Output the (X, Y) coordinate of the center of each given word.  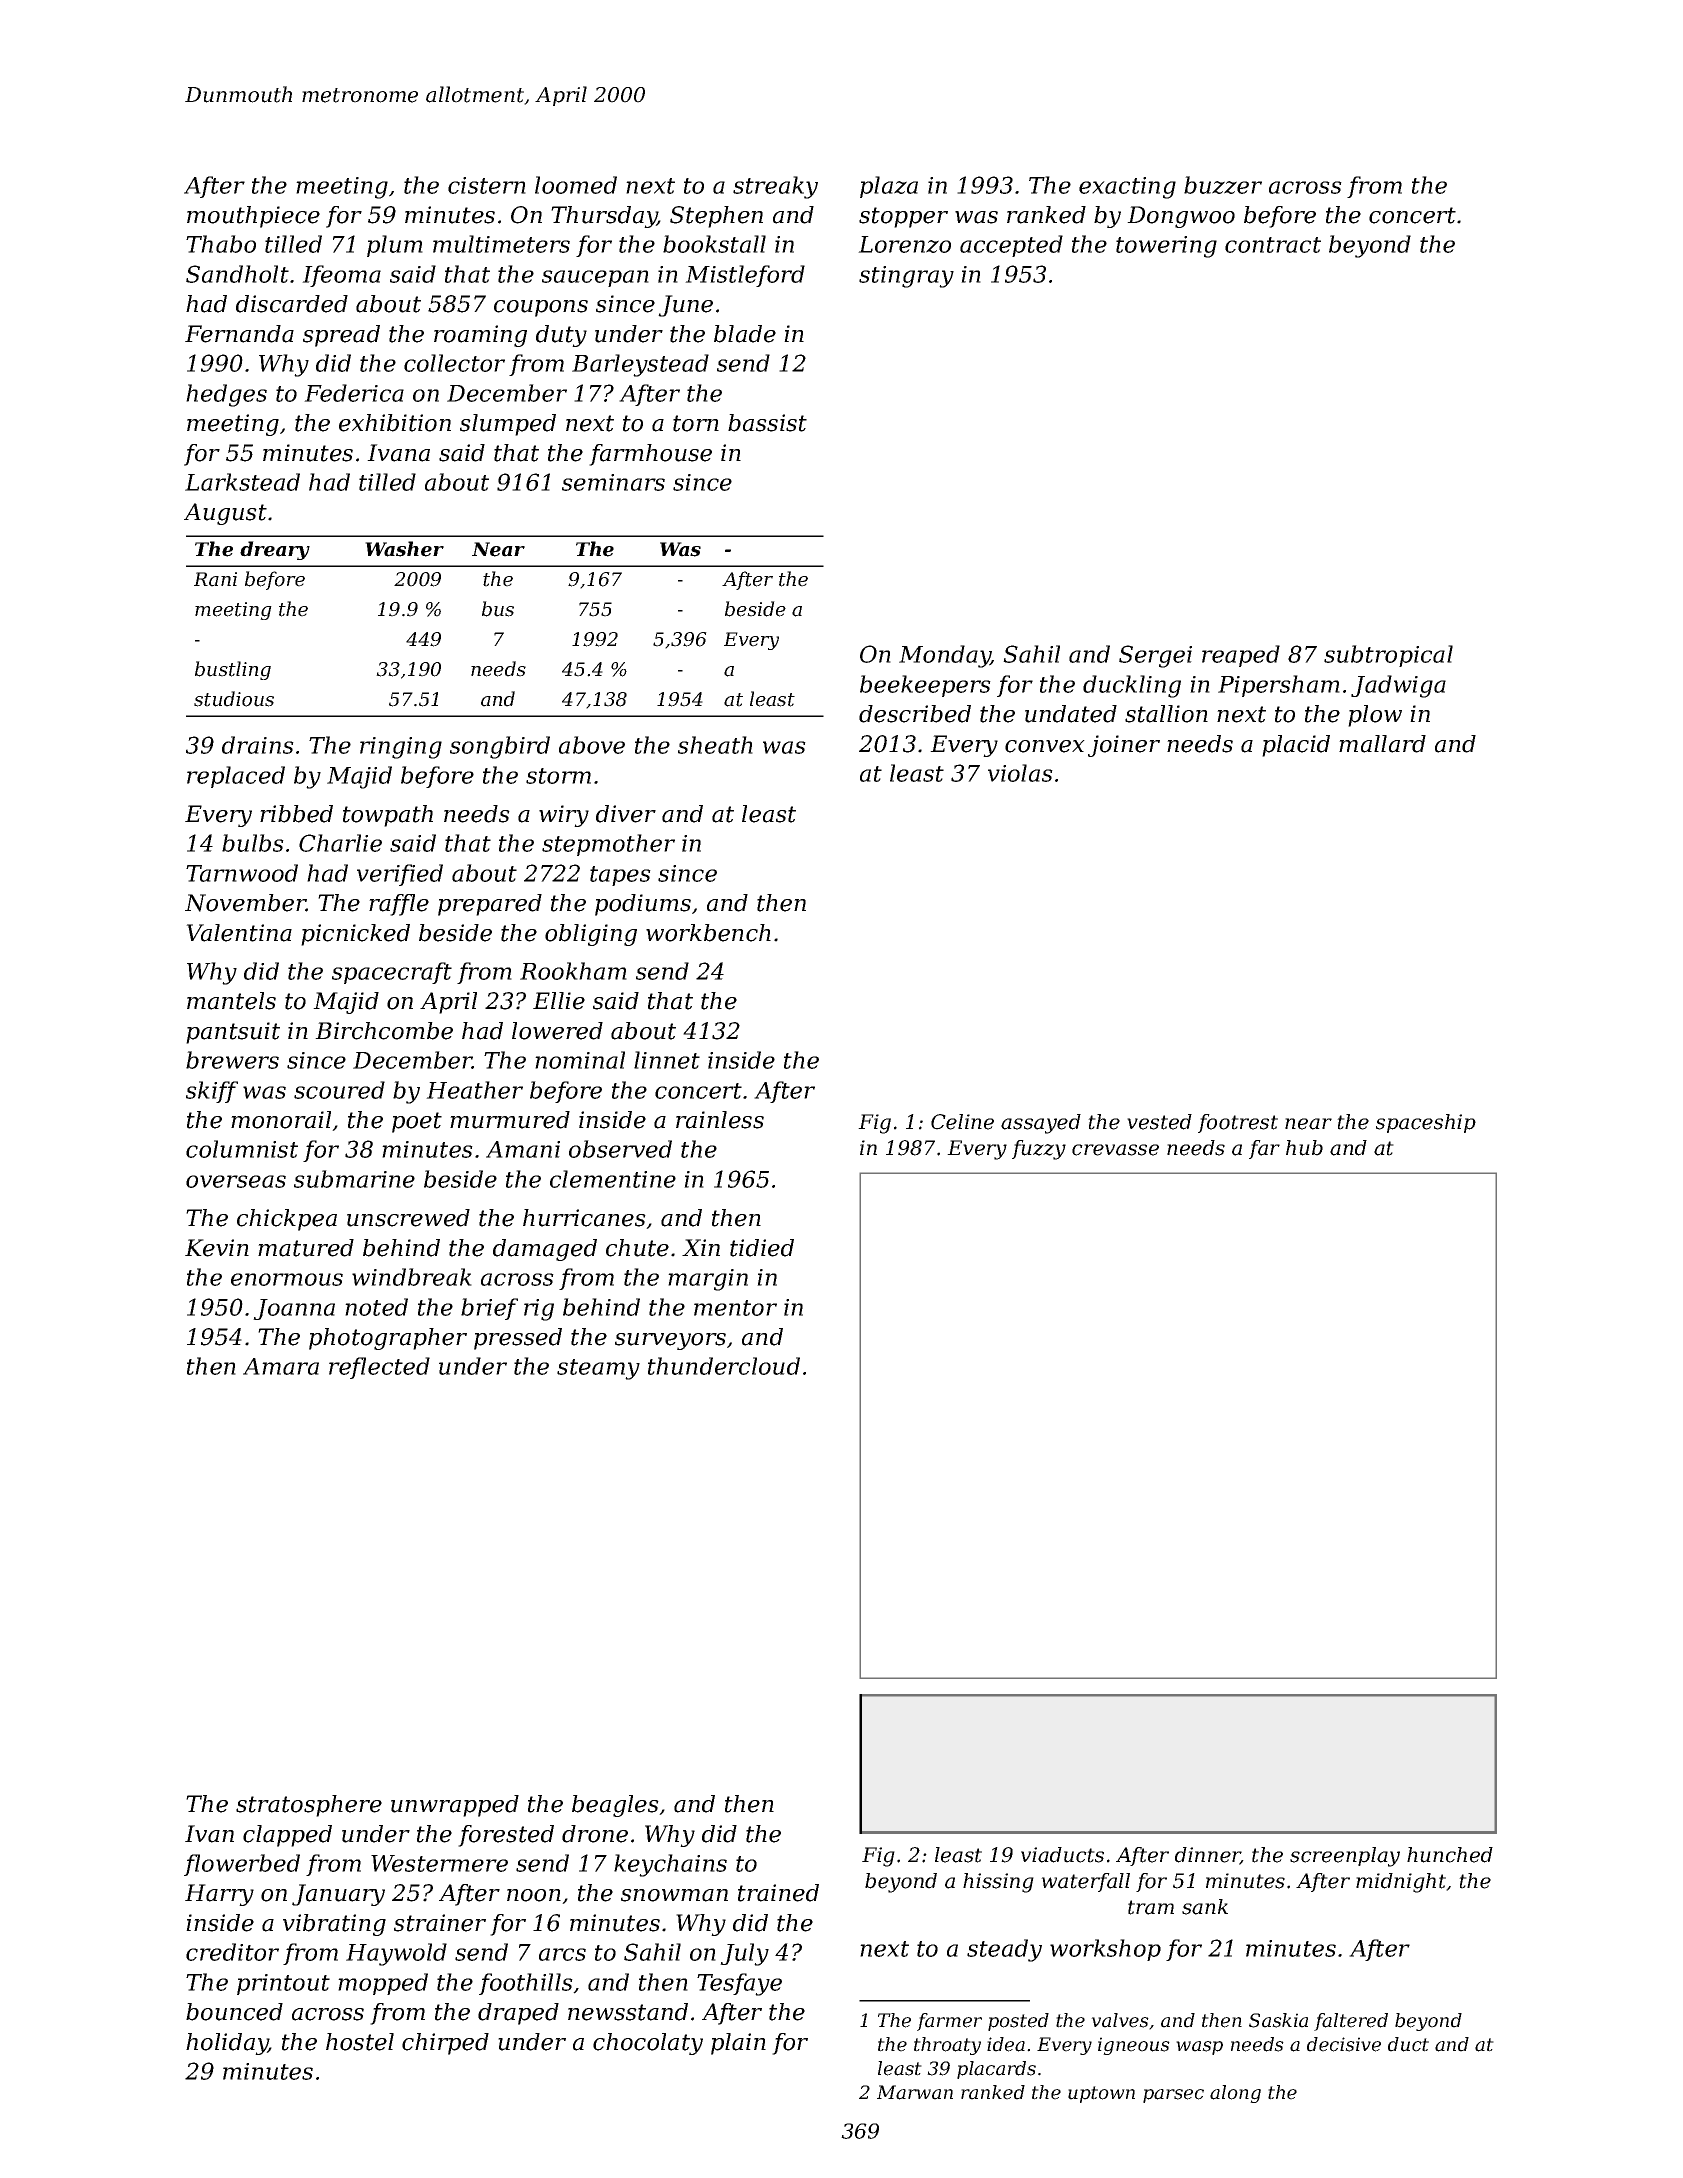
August (225, 514)
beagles (615, 1806)
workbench (708, 933)
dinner (1208, 1856)
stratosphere (309, 1806)
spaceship (1426, 1123)
